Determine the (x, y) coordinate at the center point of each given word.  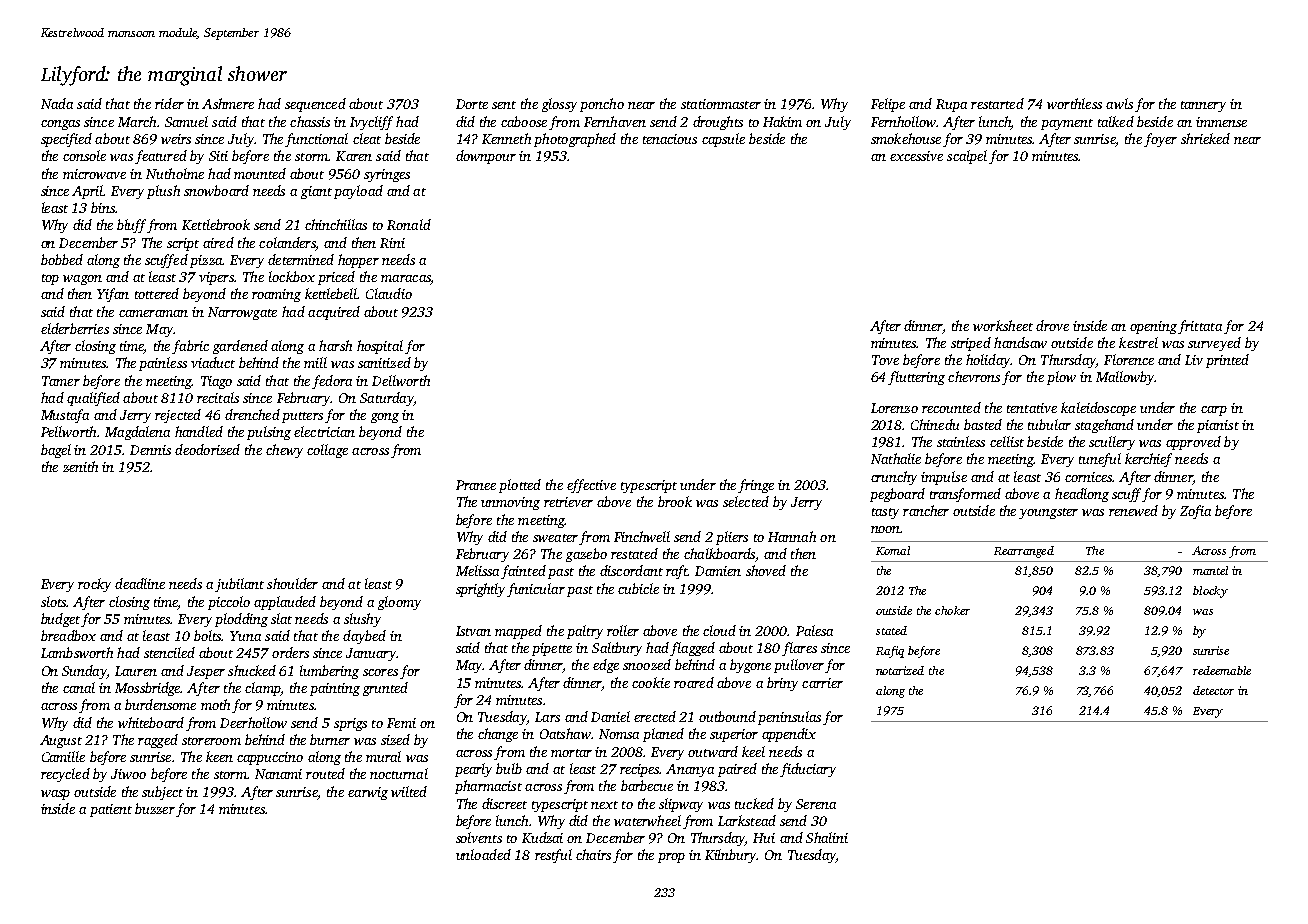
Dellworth (401, 380)
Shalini (827, 837)
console (84, 155)
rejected (178, 416)
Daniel (610, 716)
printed (1227, 361)
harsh (335, 345)
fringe (756, 486)
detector (1213, 690)
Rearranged (1024, 552)
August (61, 741)
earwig (368, 793)
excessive (916, 156)
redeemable (1222, 670)
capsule (723, 140)
